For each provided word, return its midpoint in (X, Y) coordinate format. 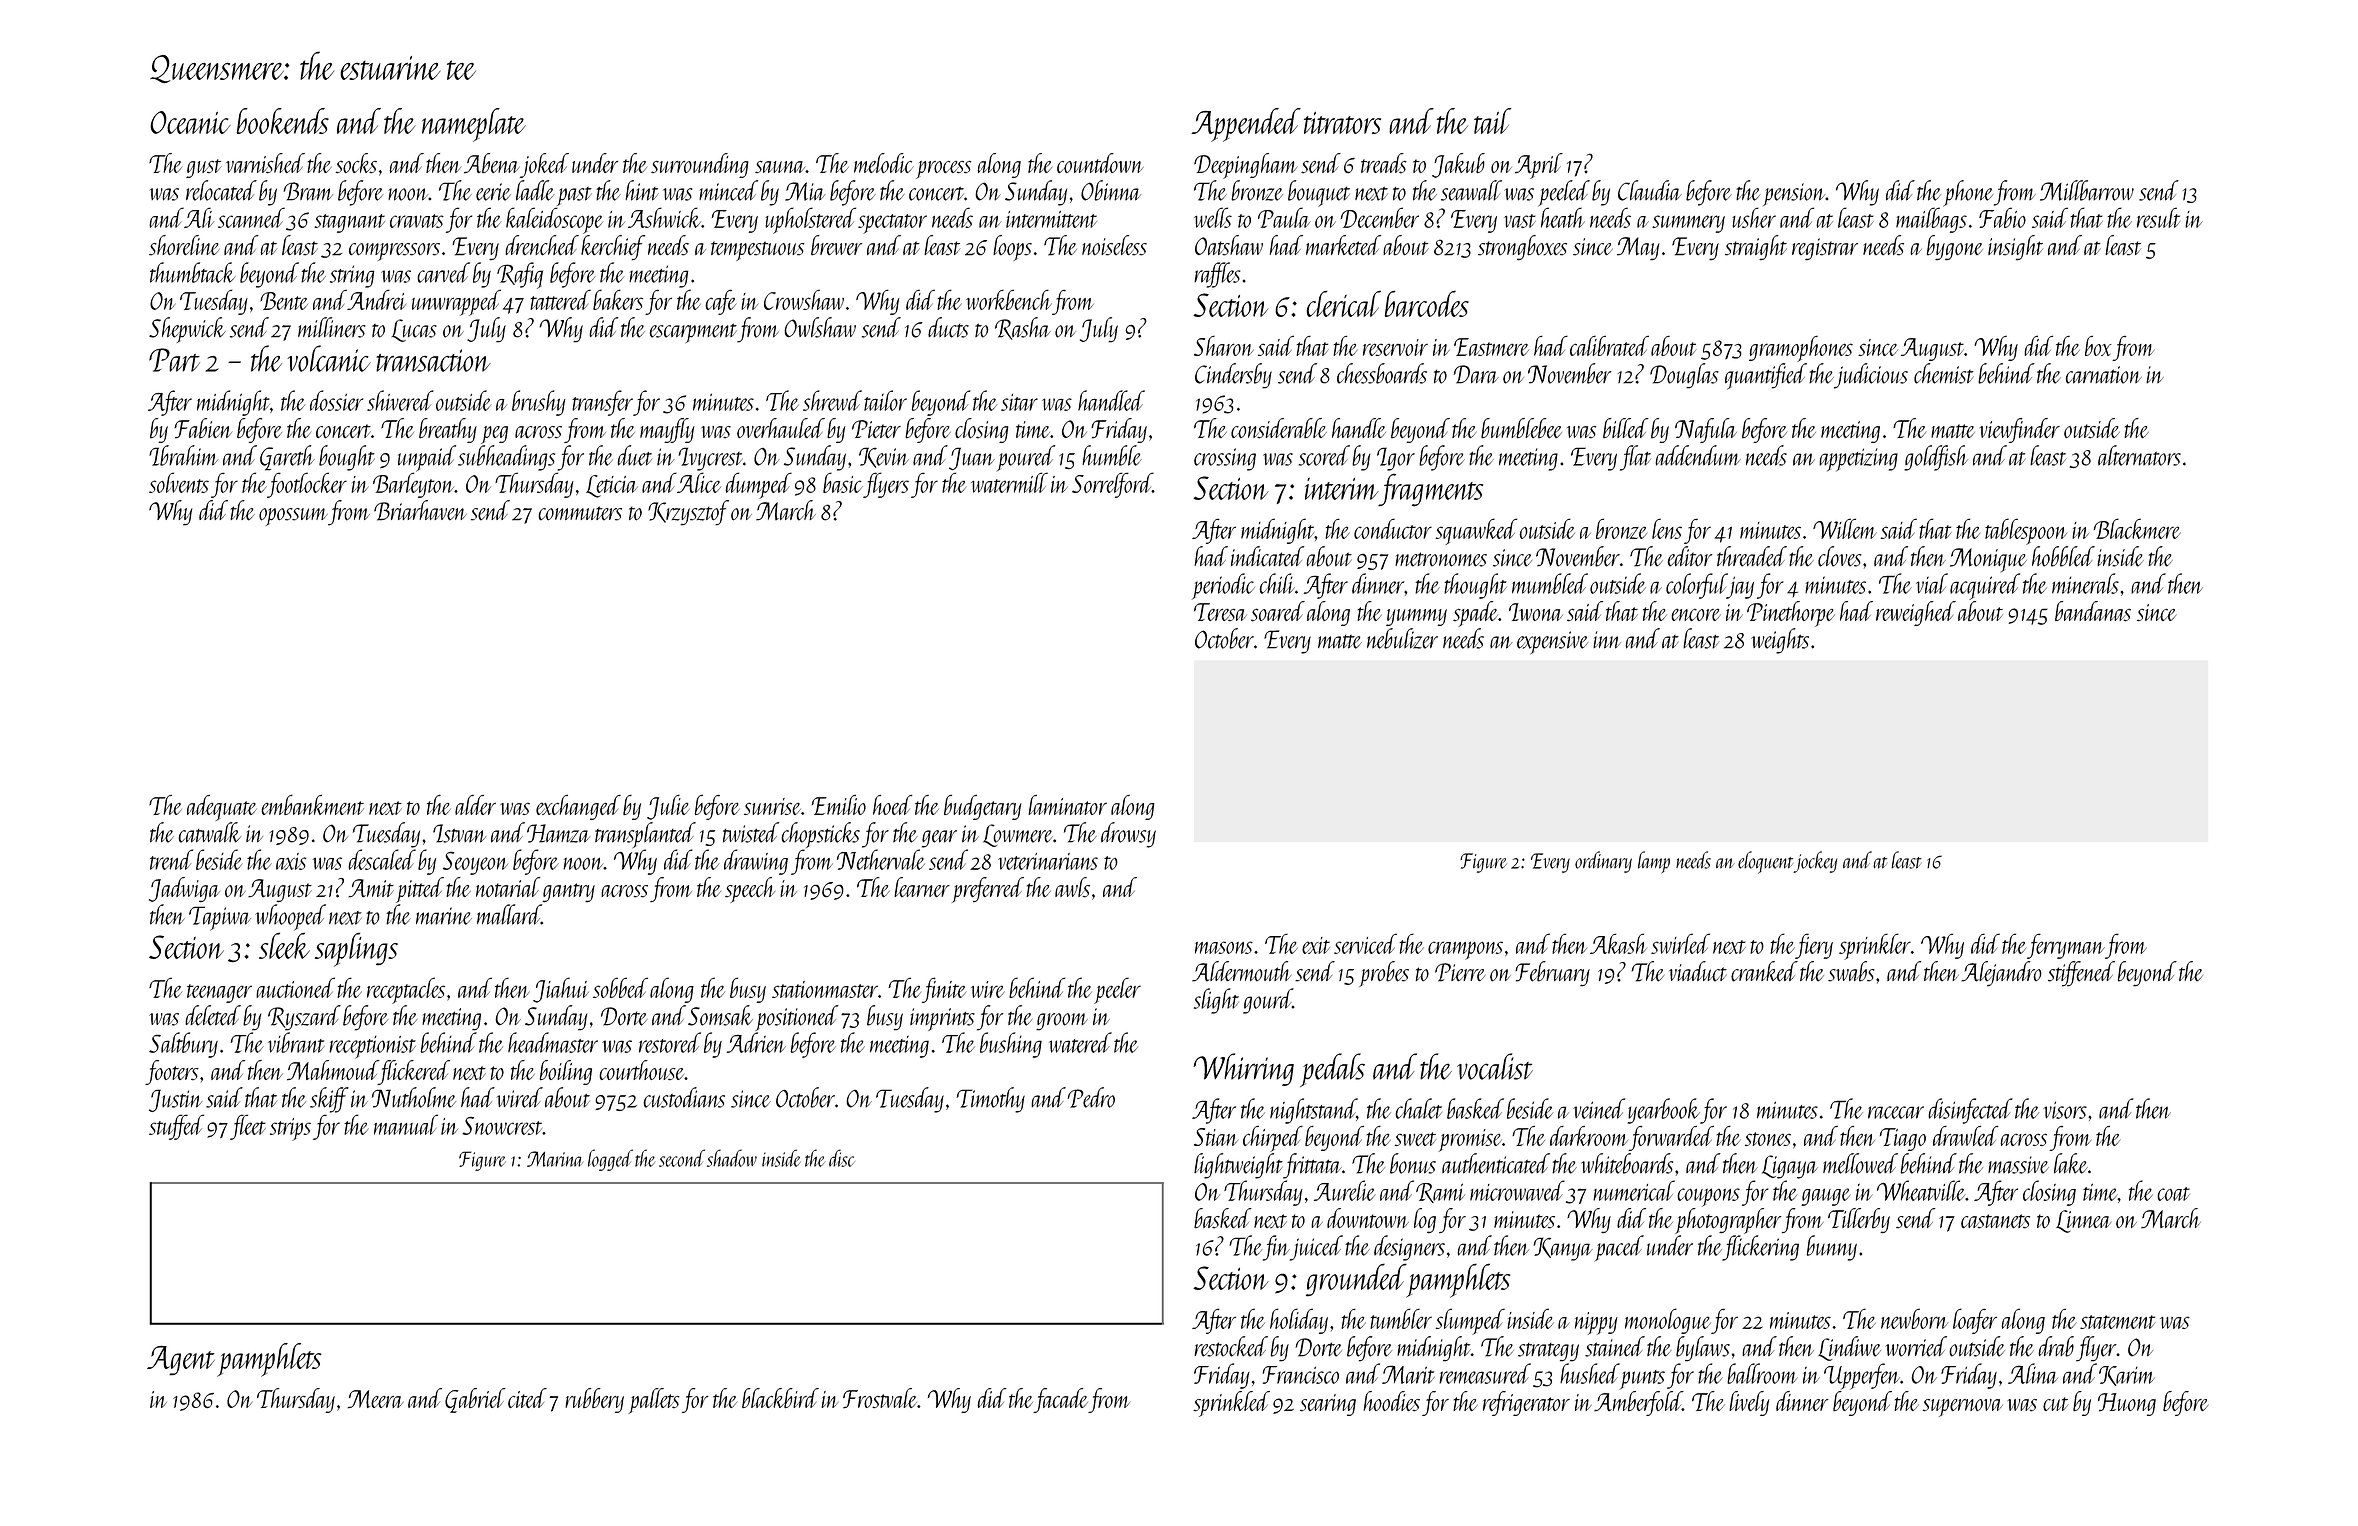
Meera (375, 1399)
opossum (293, 517)
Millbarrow (2087, 190)
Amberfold (1638, 1403)
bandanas (2093, 611)
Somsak (720, 1015)
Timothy (990, 1100)
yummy (1416, 617)
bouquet (1319, 193)
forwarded (1671, 1138)
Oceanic (190, 122)
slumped (1470, 1321)
